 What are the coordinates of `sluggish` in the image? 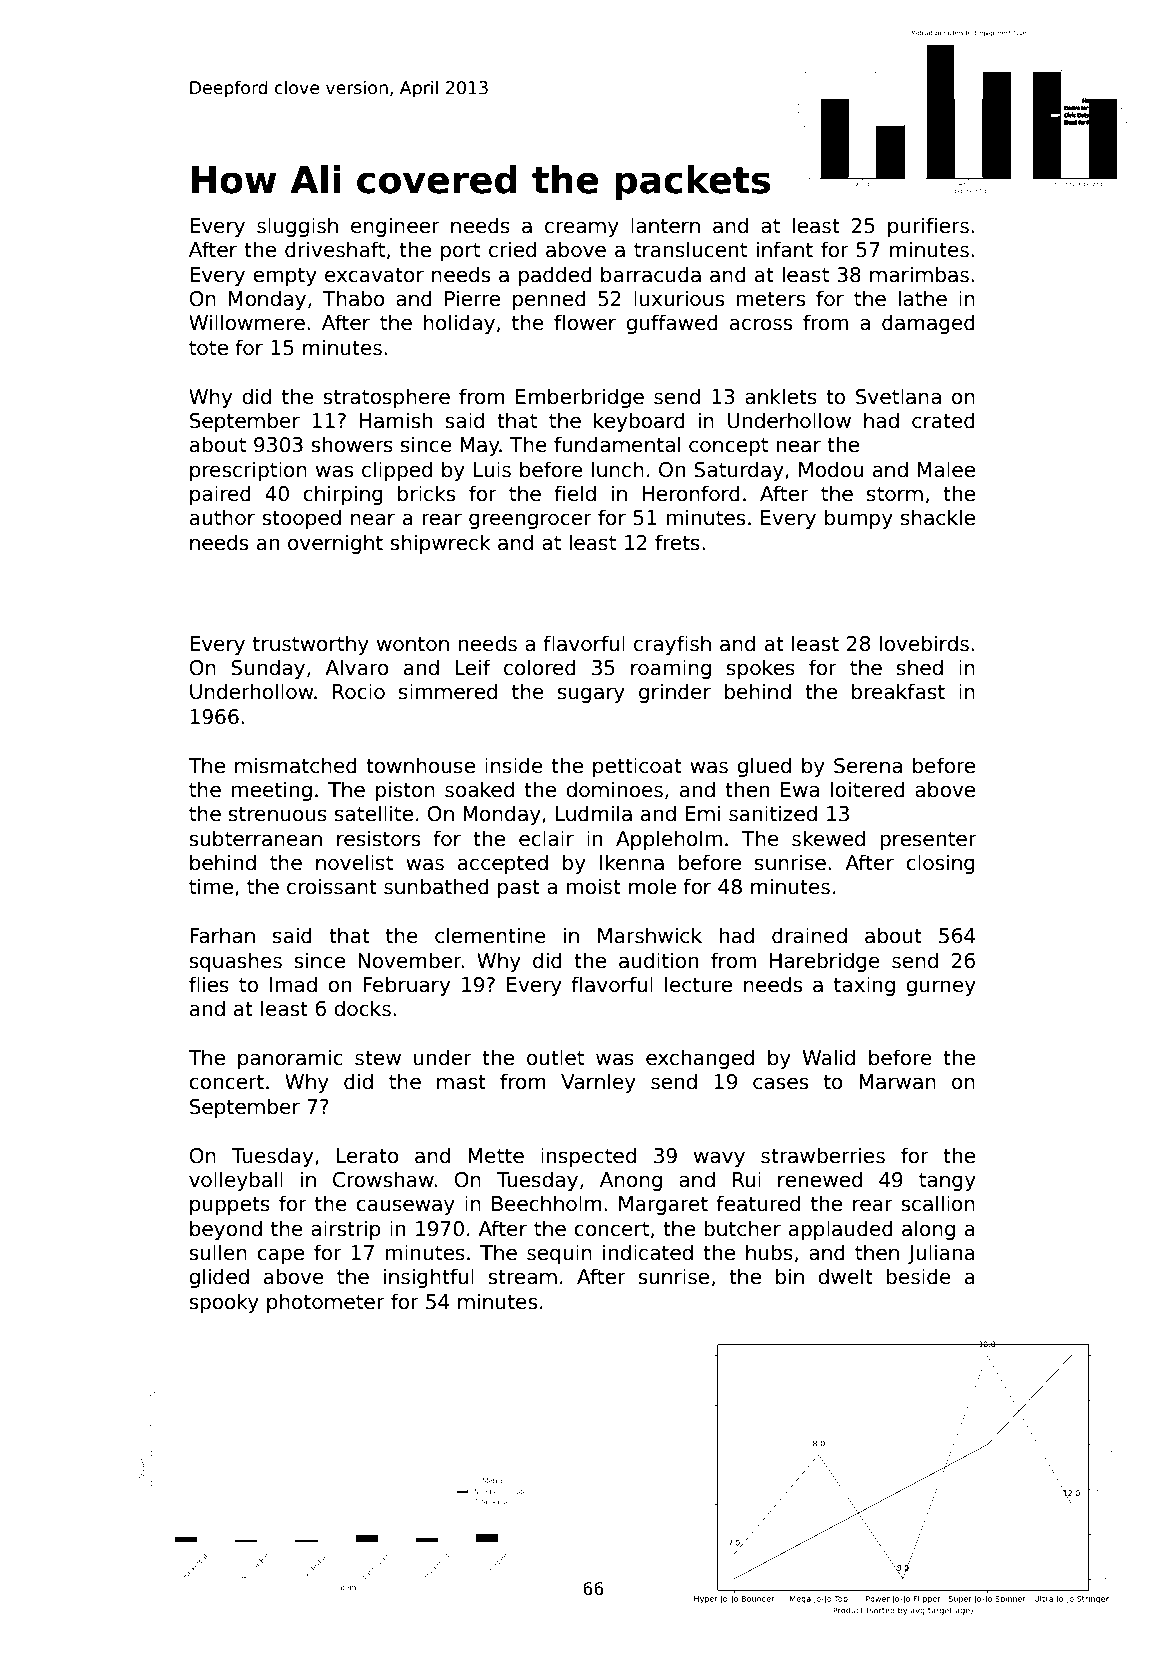 It's located at (297, 227).
